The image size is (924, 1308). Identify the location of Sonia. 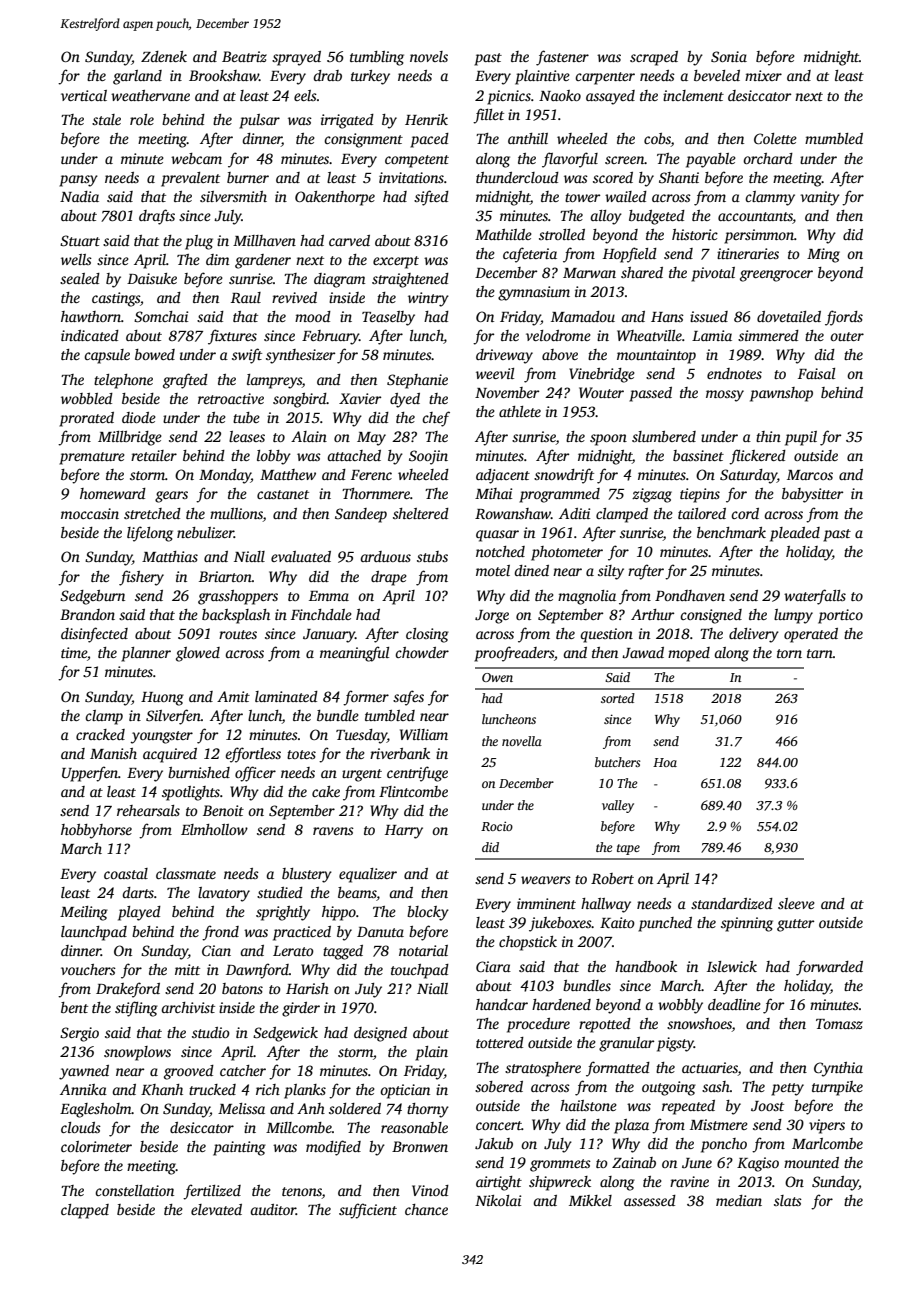
(729, 56).
